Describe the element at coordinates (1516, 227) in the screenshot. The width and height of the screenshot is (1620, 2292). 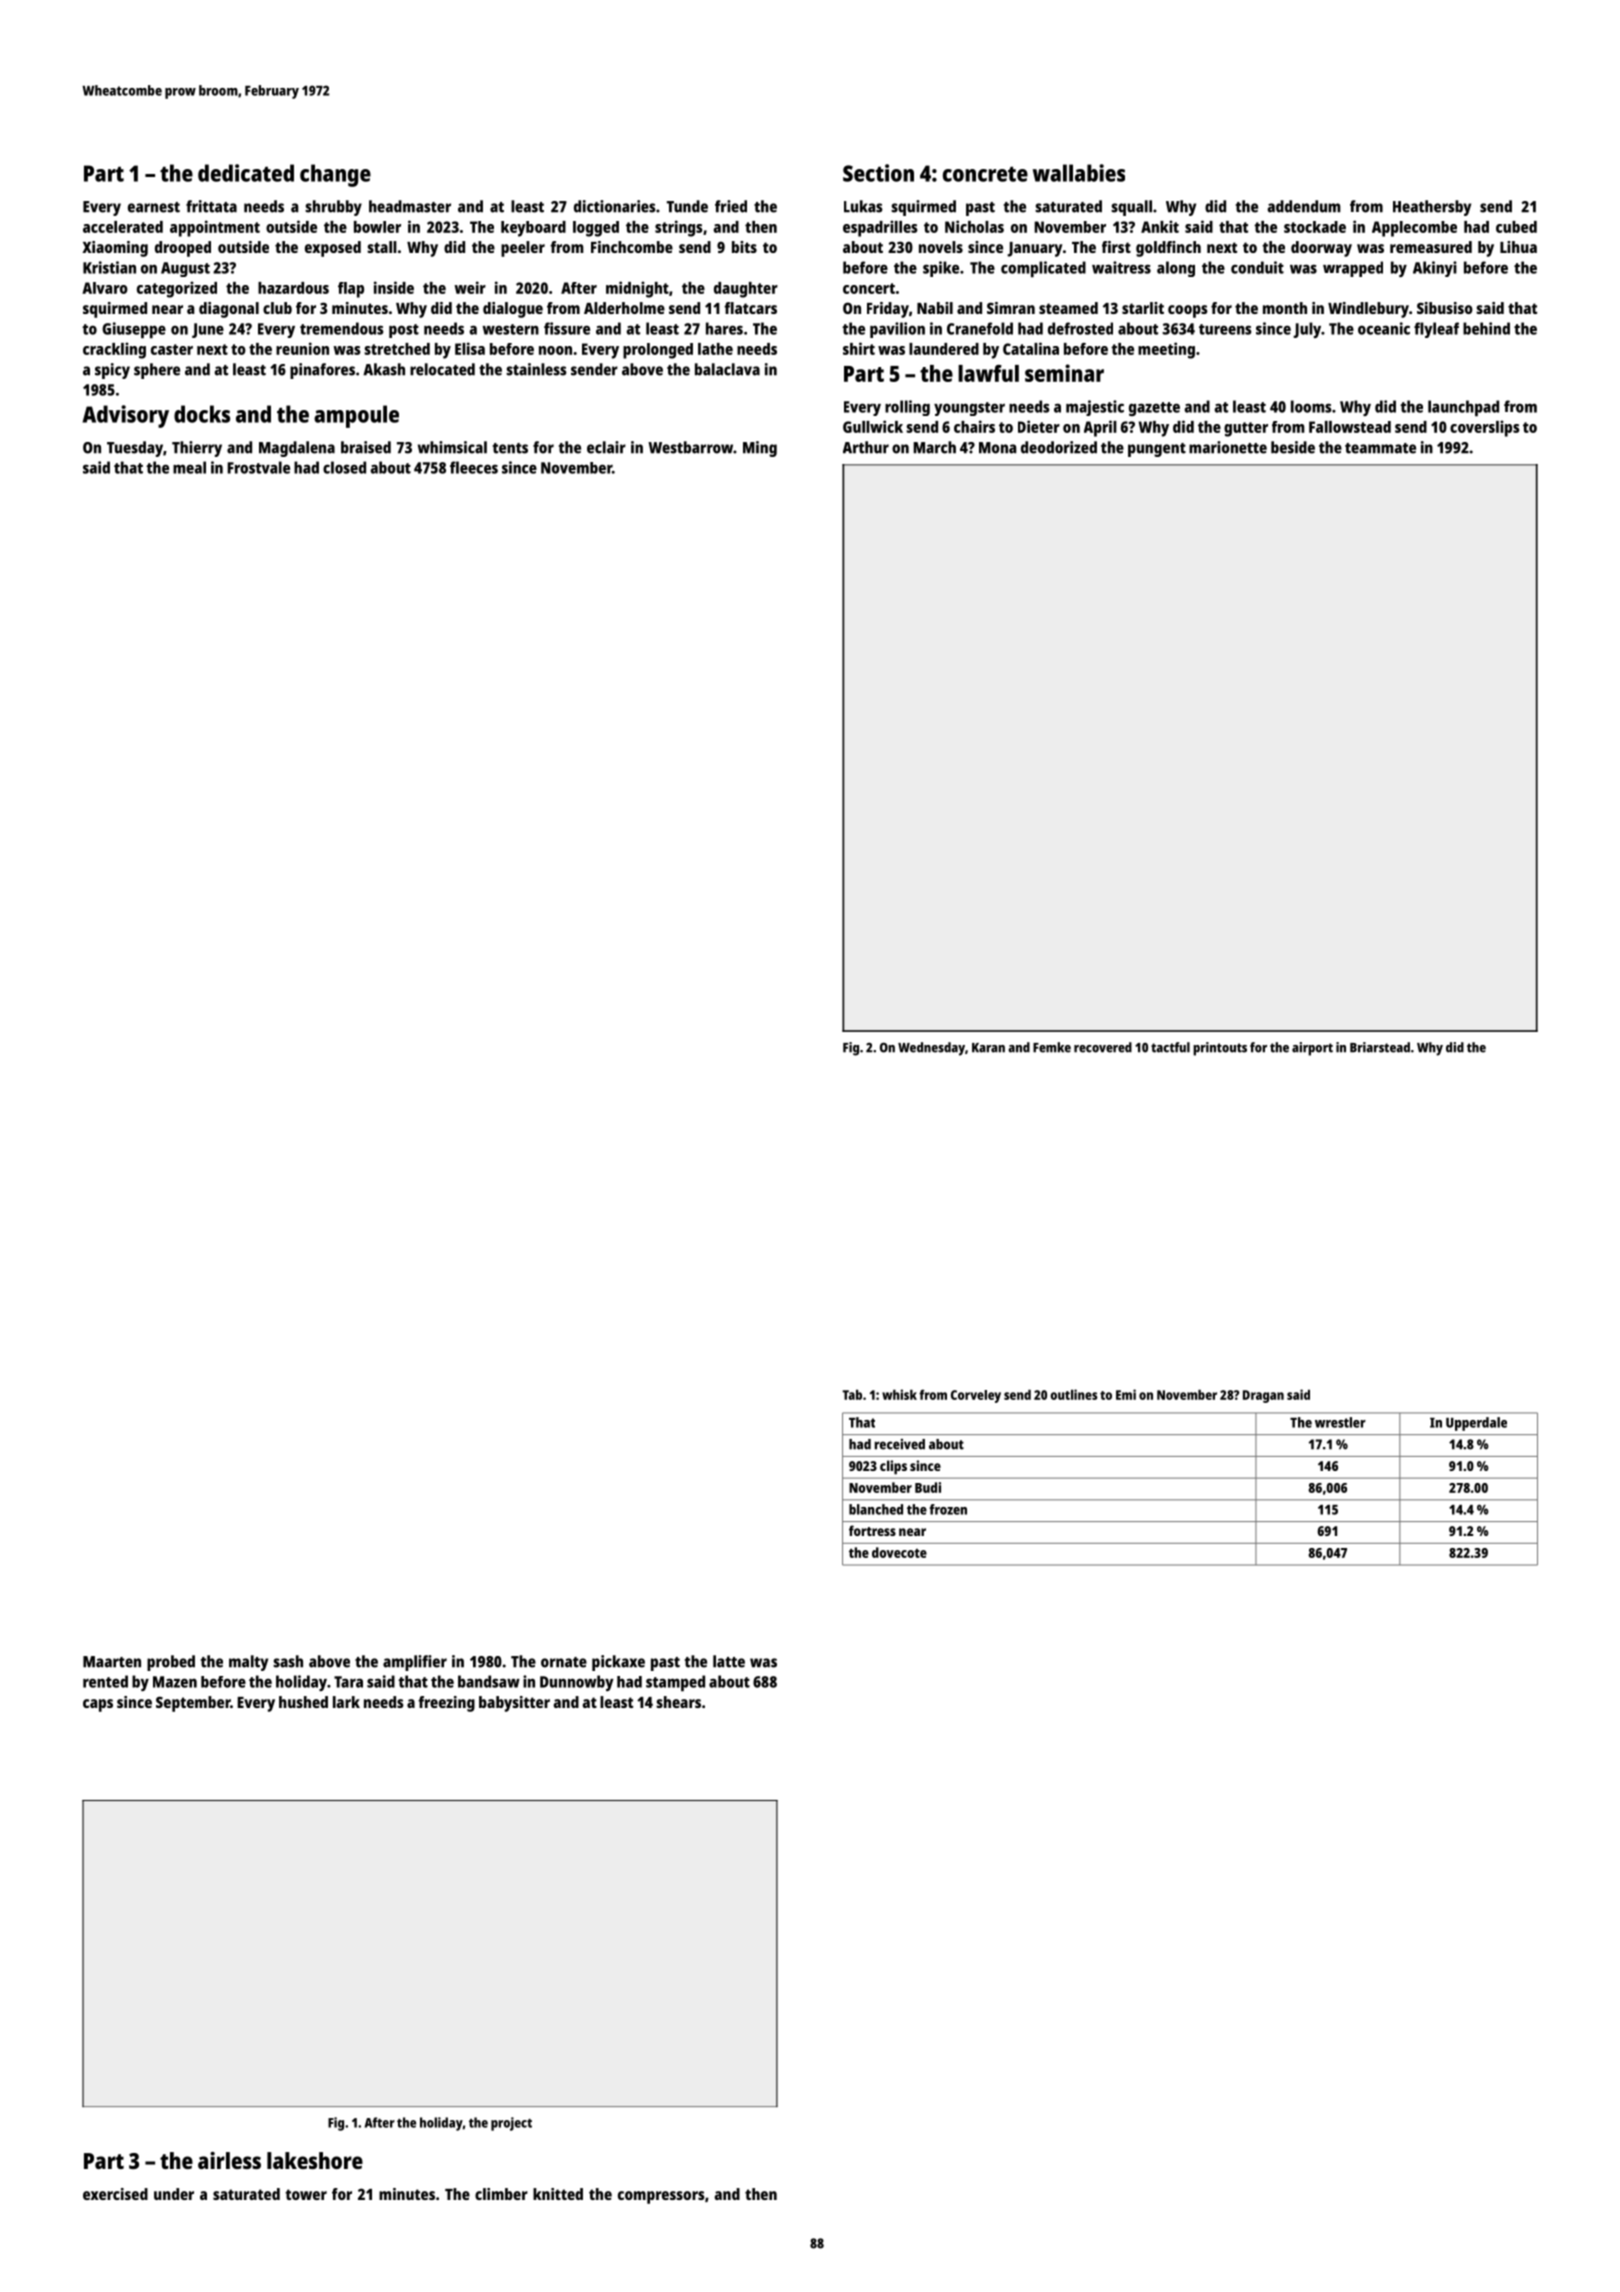
I see `cubed` at that location.
